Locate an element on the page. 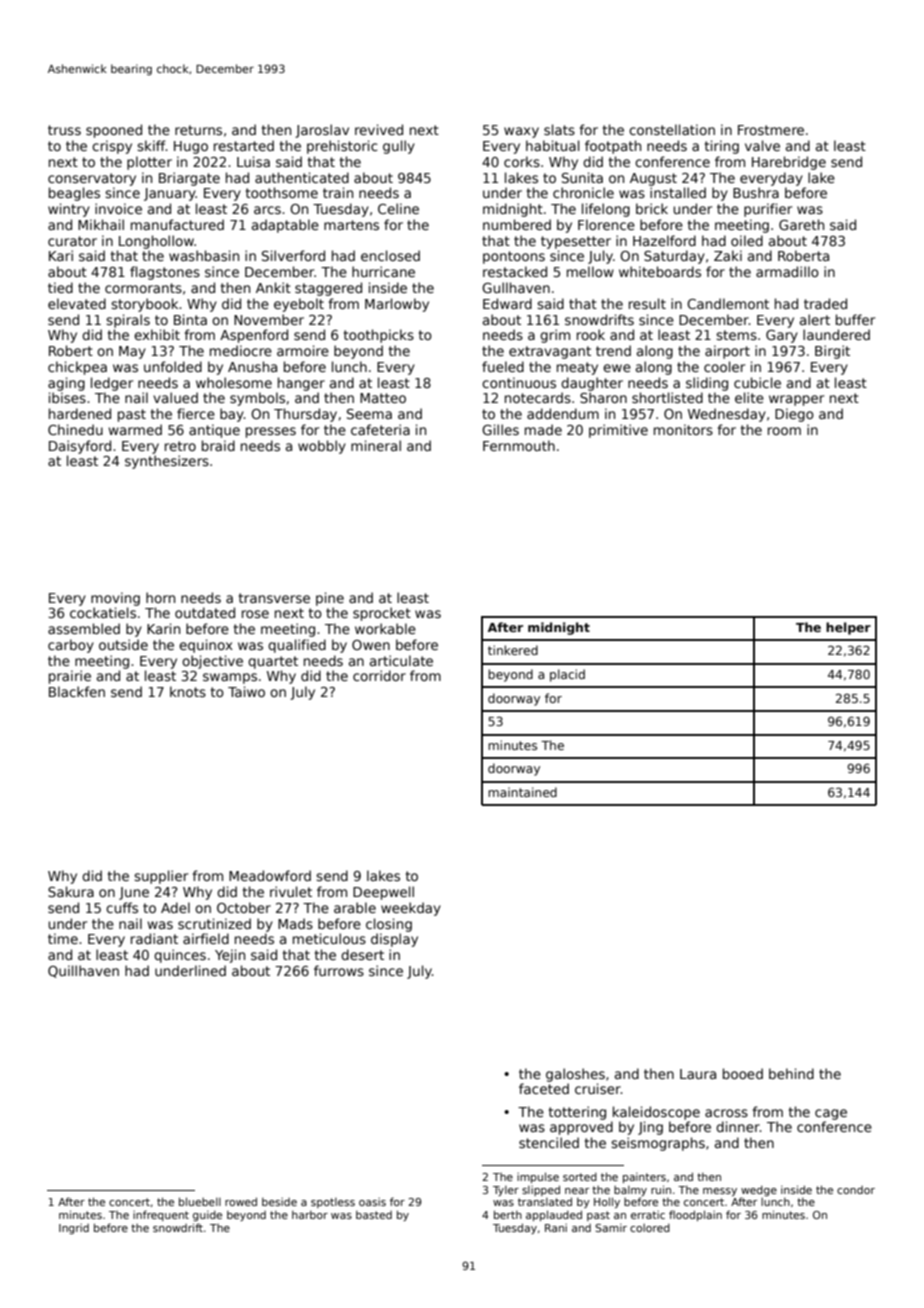 The width and height of the document is (924, 1308). airfield is located at coordinates (206, 938).
